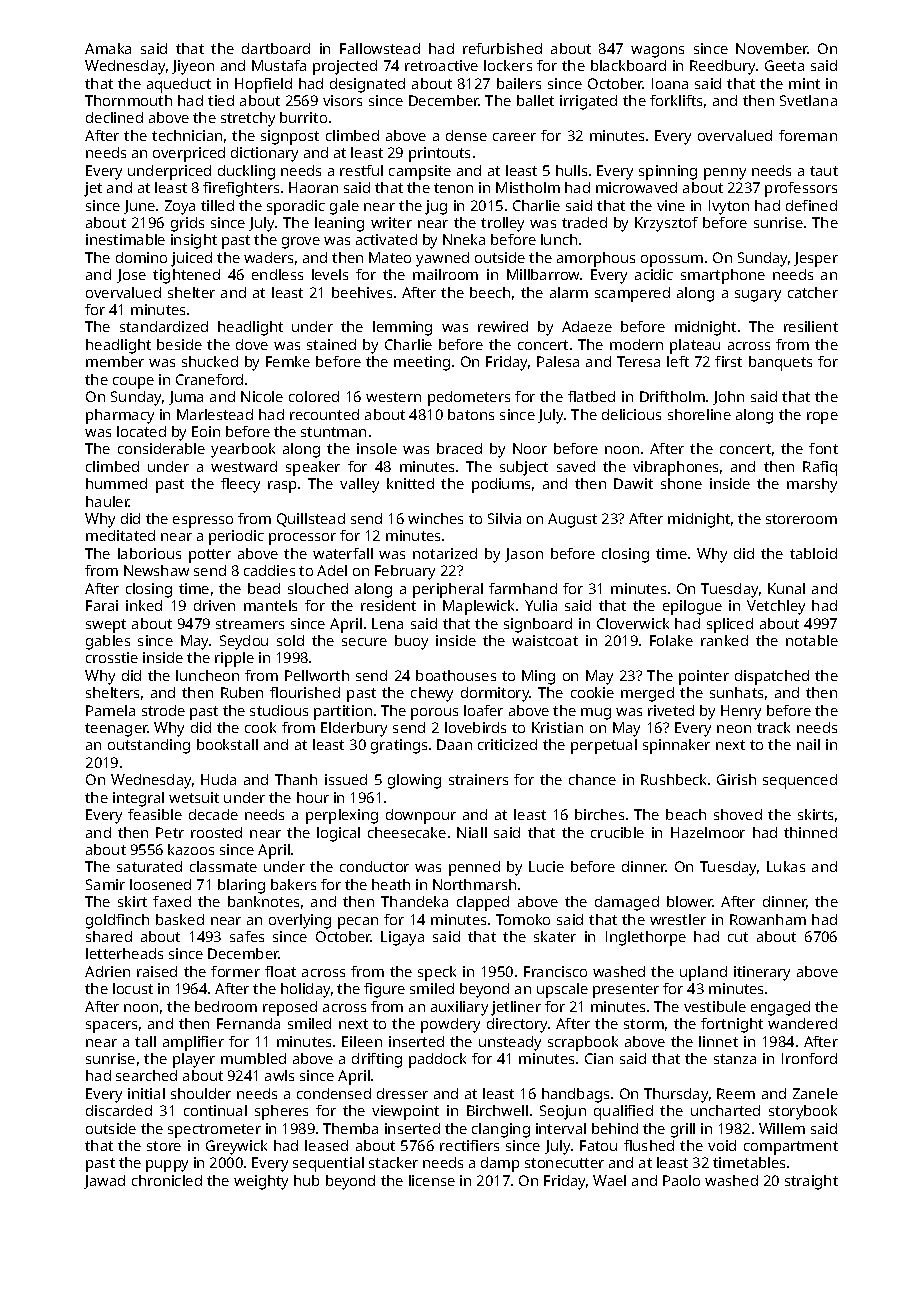 This screenshot has height=1308, width=924. I want to click on spacers, so click(111, 1027).
